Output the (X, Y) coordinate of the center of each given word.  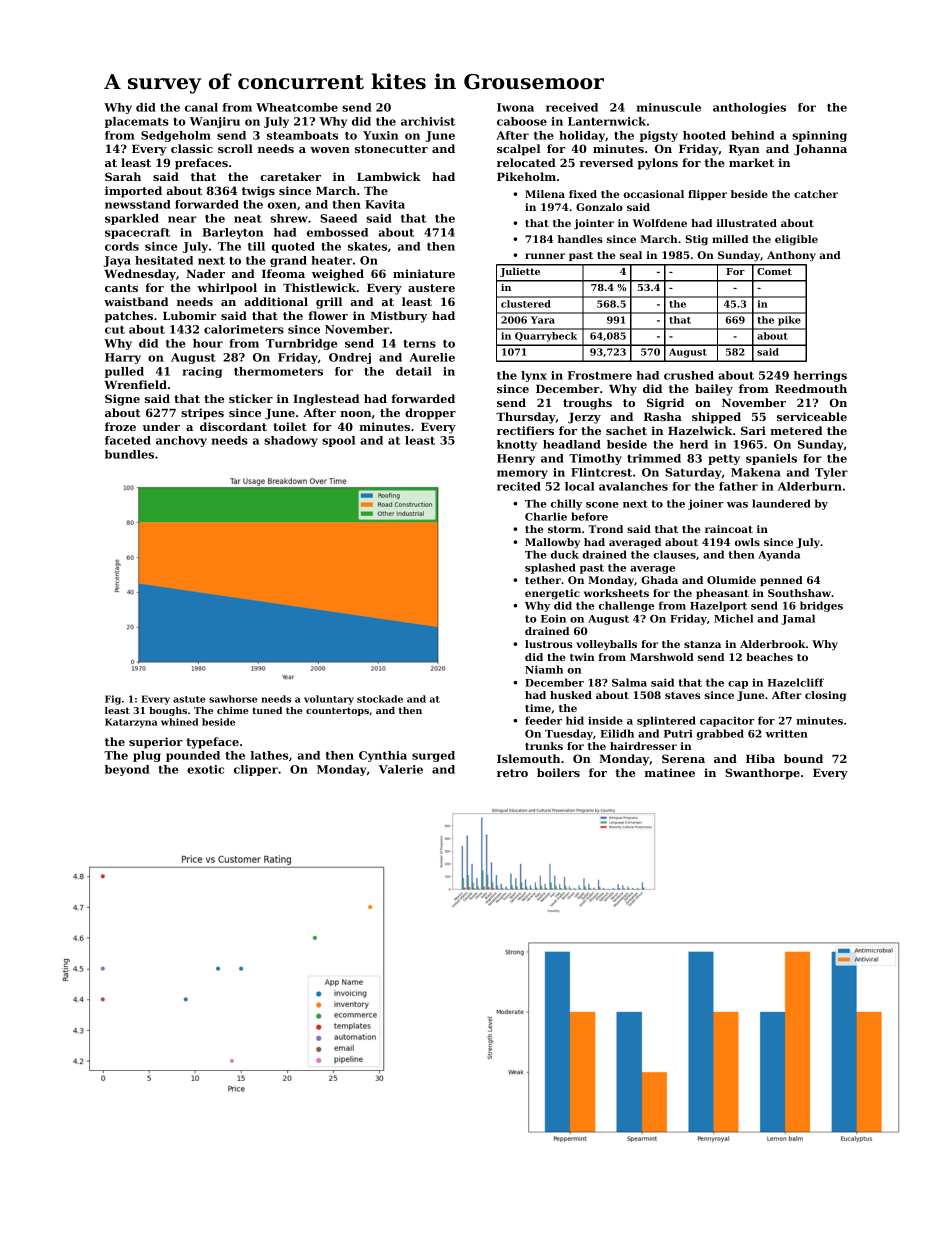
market (751, 162)
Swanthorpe (762, 774)
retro (512, 773)
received (572, 107)
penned (781, 581)
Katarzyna (131, 723)
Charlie (546, 516)
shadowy (291, 441)
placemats (137, 122)
